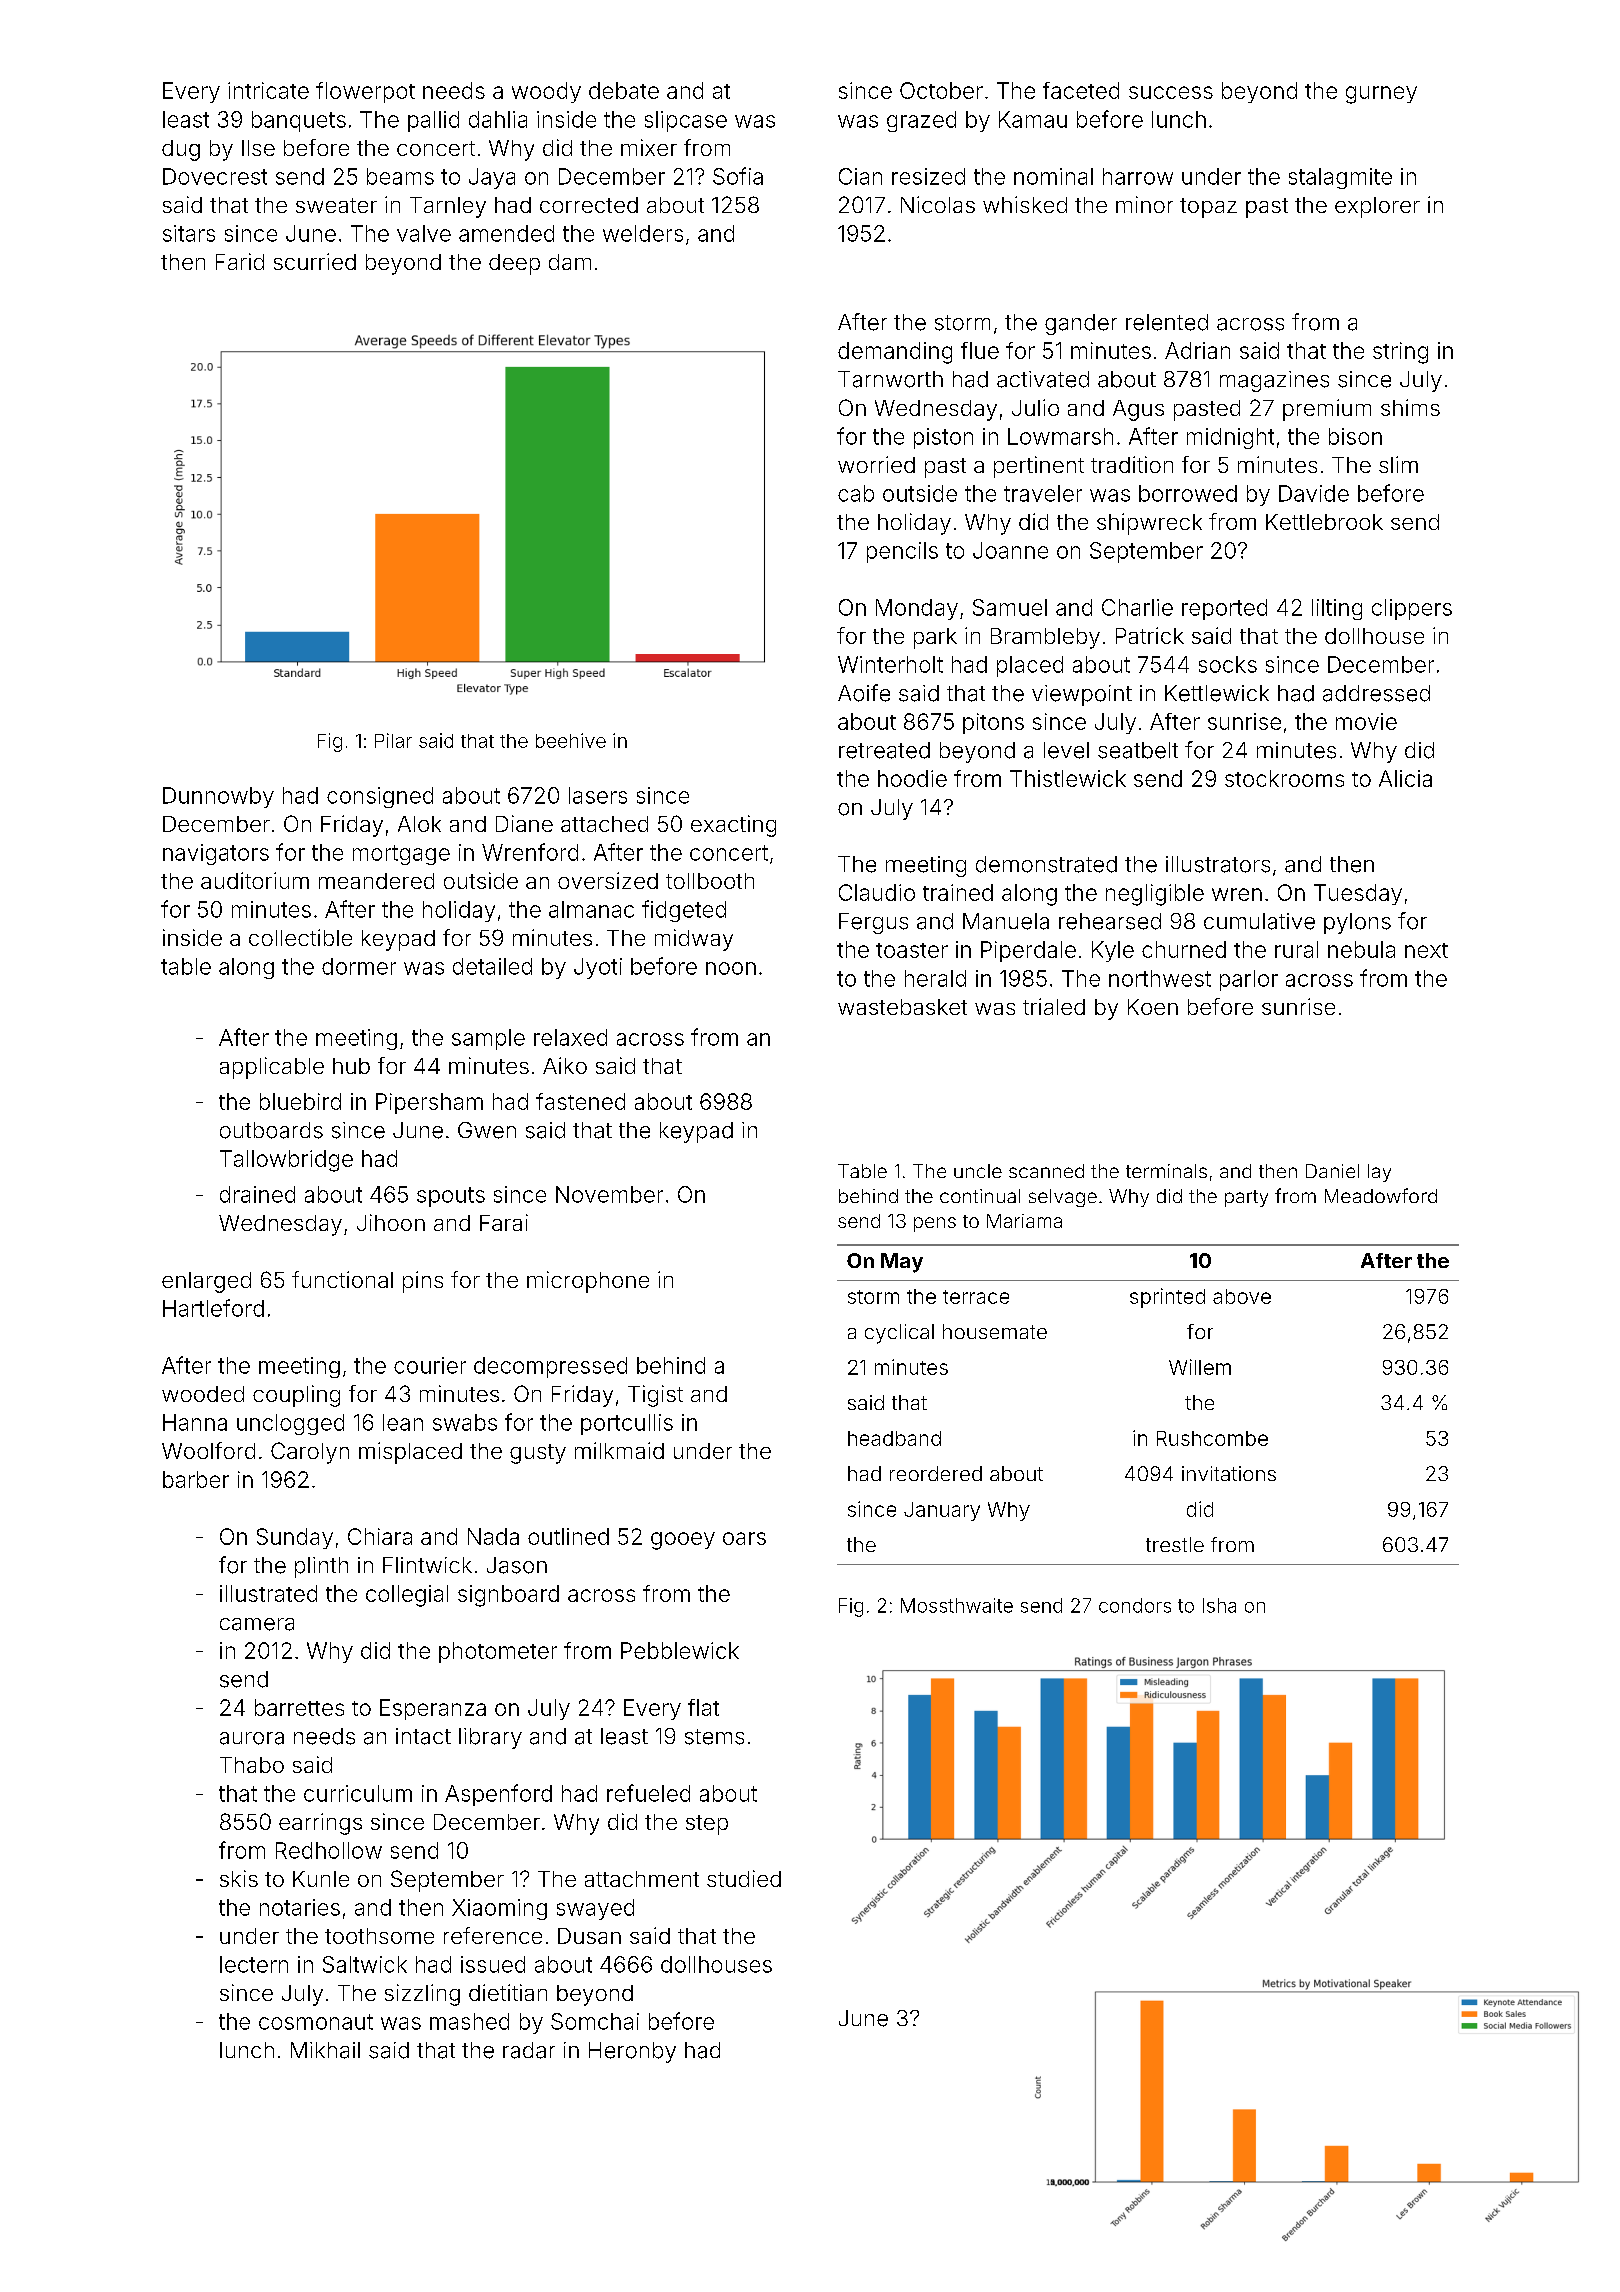 This screenshot has width=1620, height=2292. Describe the element at coordinates (1405, 778) in the screenshot. I see `Alicia` at that location.
